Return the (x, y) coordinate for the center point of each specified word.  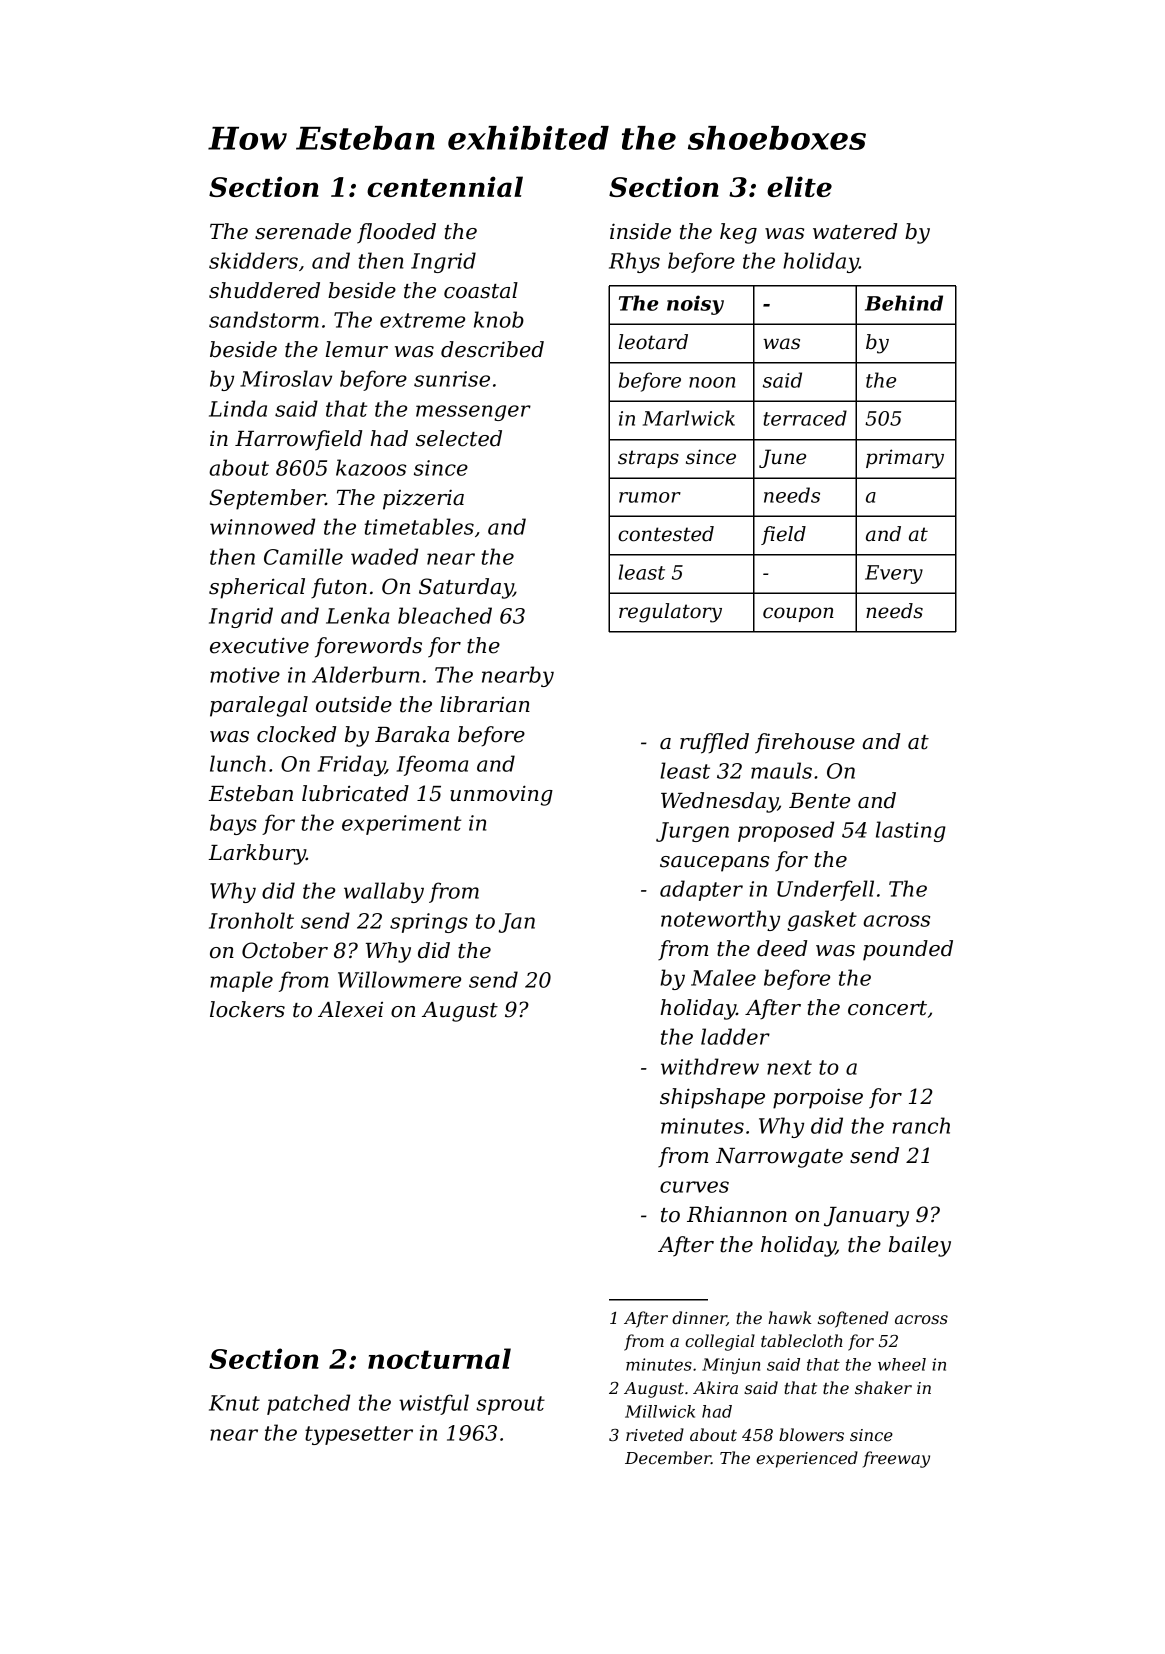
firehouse (805, 743)
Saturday (466, 588)
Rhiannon (737, 1214)
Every (894, 574)
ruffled (714, 743)
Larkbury (257, 854)
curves (694, 1187)
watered (855, 231)
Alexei (350, 1009)
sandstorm (264, 319)
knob (499, 319)
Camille (303, 556)
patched (308, 1404)
